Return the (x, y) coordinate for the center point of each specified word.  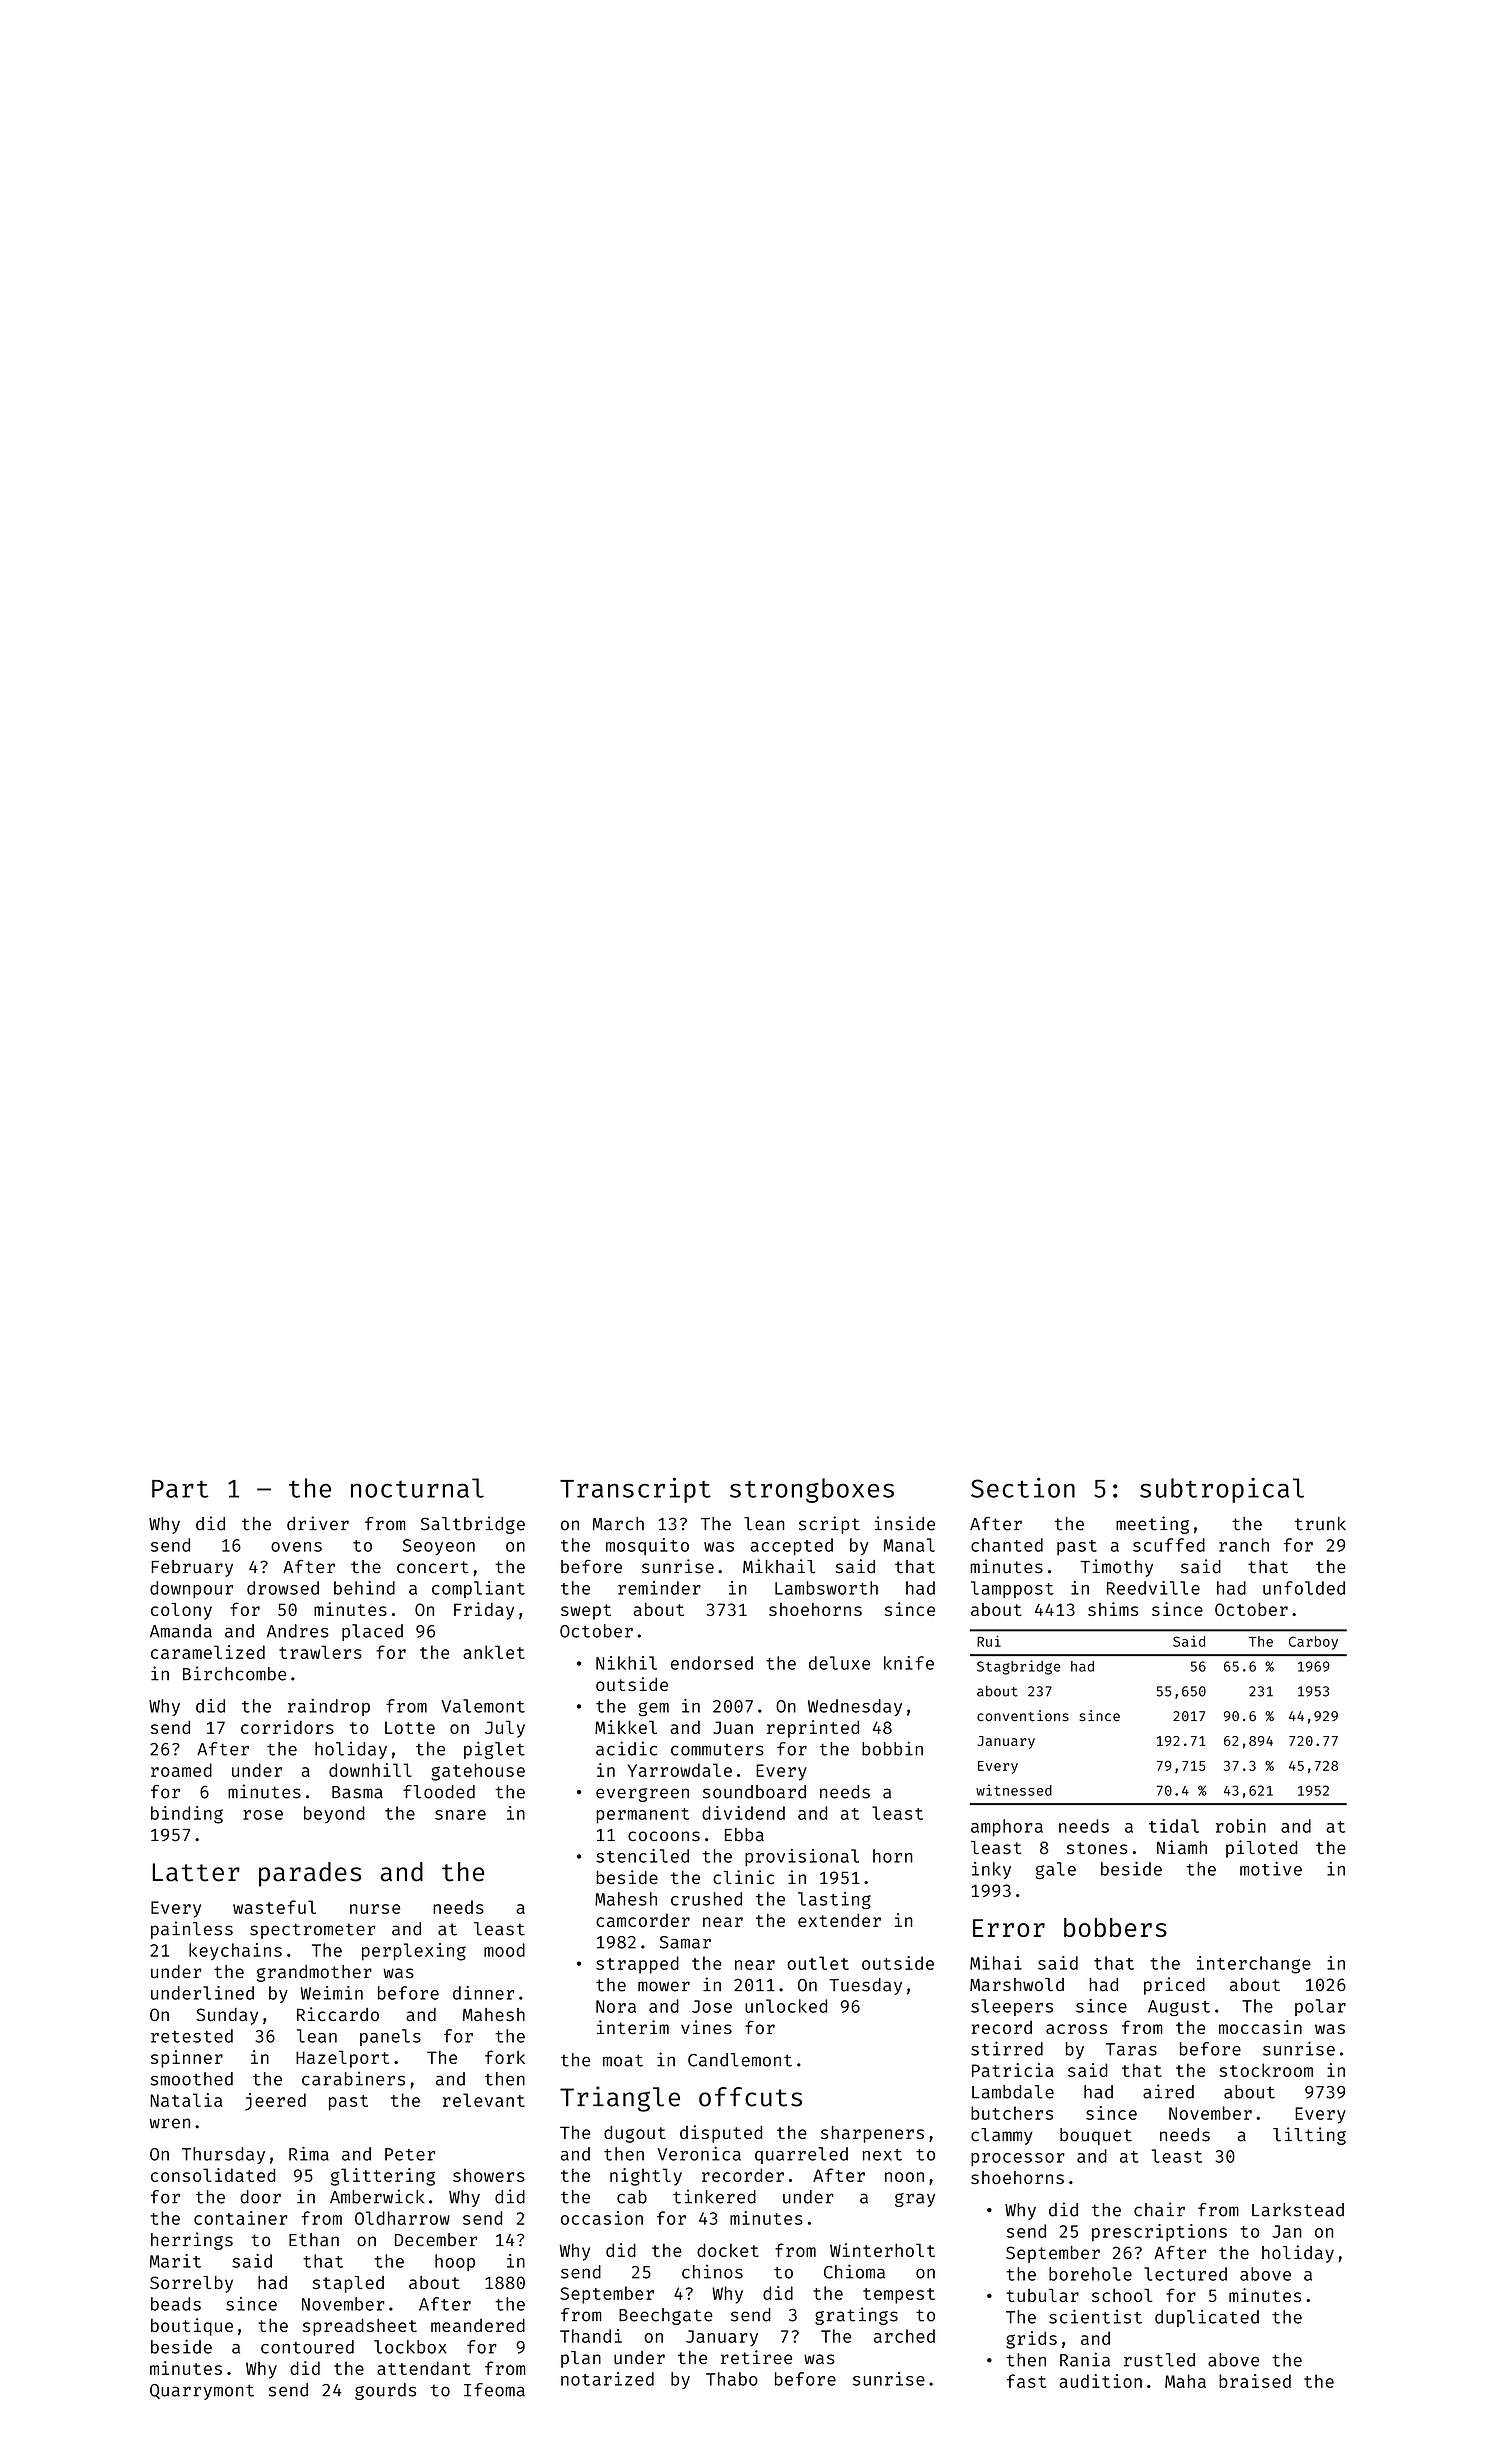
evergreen (642, 1795)
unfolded (1304, 1588)
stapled (348, 2284)
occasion (602, 2218)
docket (728, 2250)
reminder (659, 1588)
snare (460, 1815)
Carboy (1313, 1643)
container (240, 2218)
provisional (802, 1857)
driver (318, 1523)
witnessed (1014, 1790)
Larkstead (1298, 2210)
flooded (439, 1792)
